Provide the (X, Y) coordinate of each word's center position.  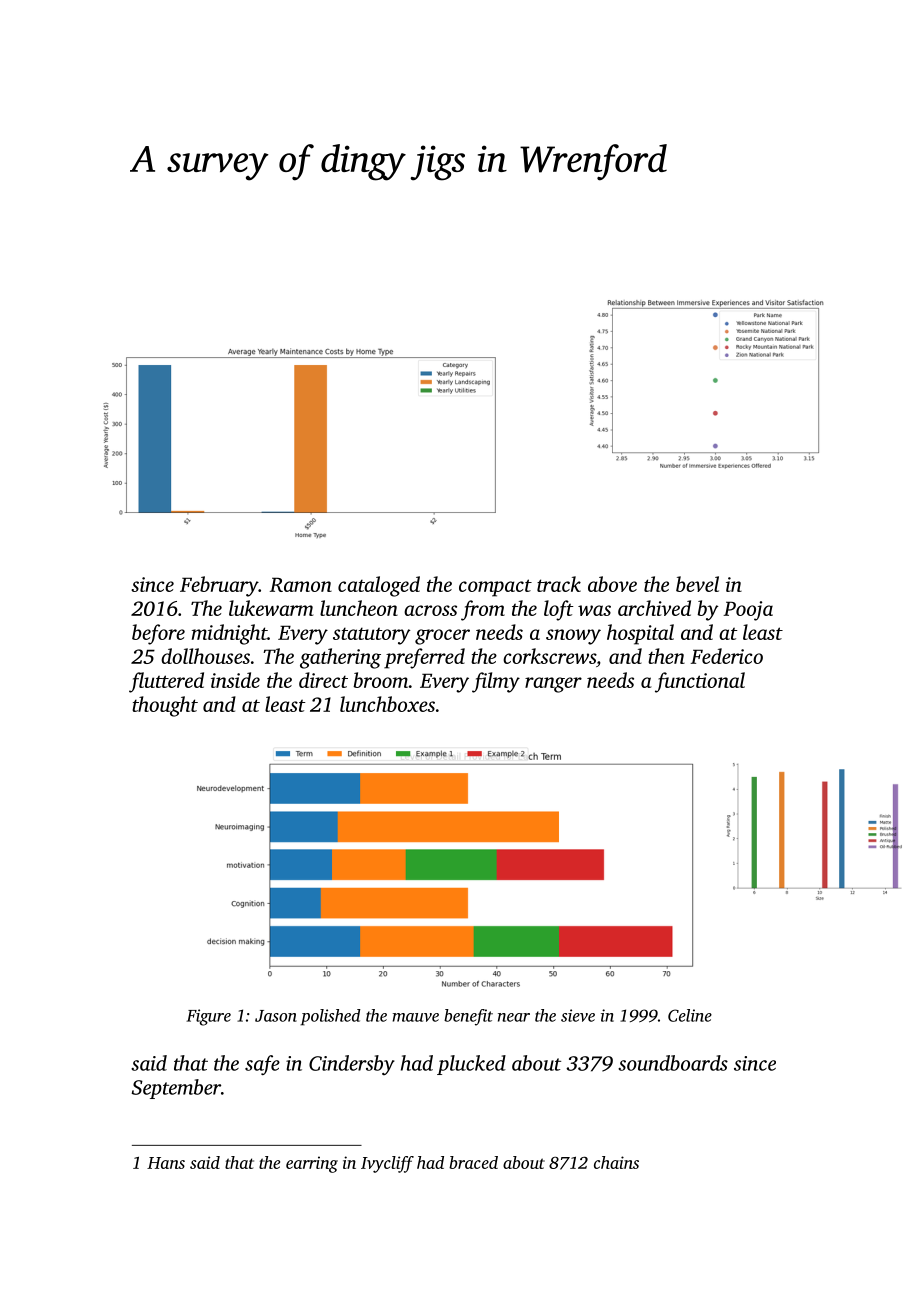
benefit (468, 1017)
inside (235, 680)
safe (262, 1065)
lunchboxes (387, 704)
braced (473, 1162)
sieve (578, 1015)
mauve (416, 1017)
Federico (727, 656)
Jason (276, 1016)
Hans (166, 1163)
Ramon (301, 584)
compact (495, 588)
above (612, 584)
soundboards (673, 1063)
